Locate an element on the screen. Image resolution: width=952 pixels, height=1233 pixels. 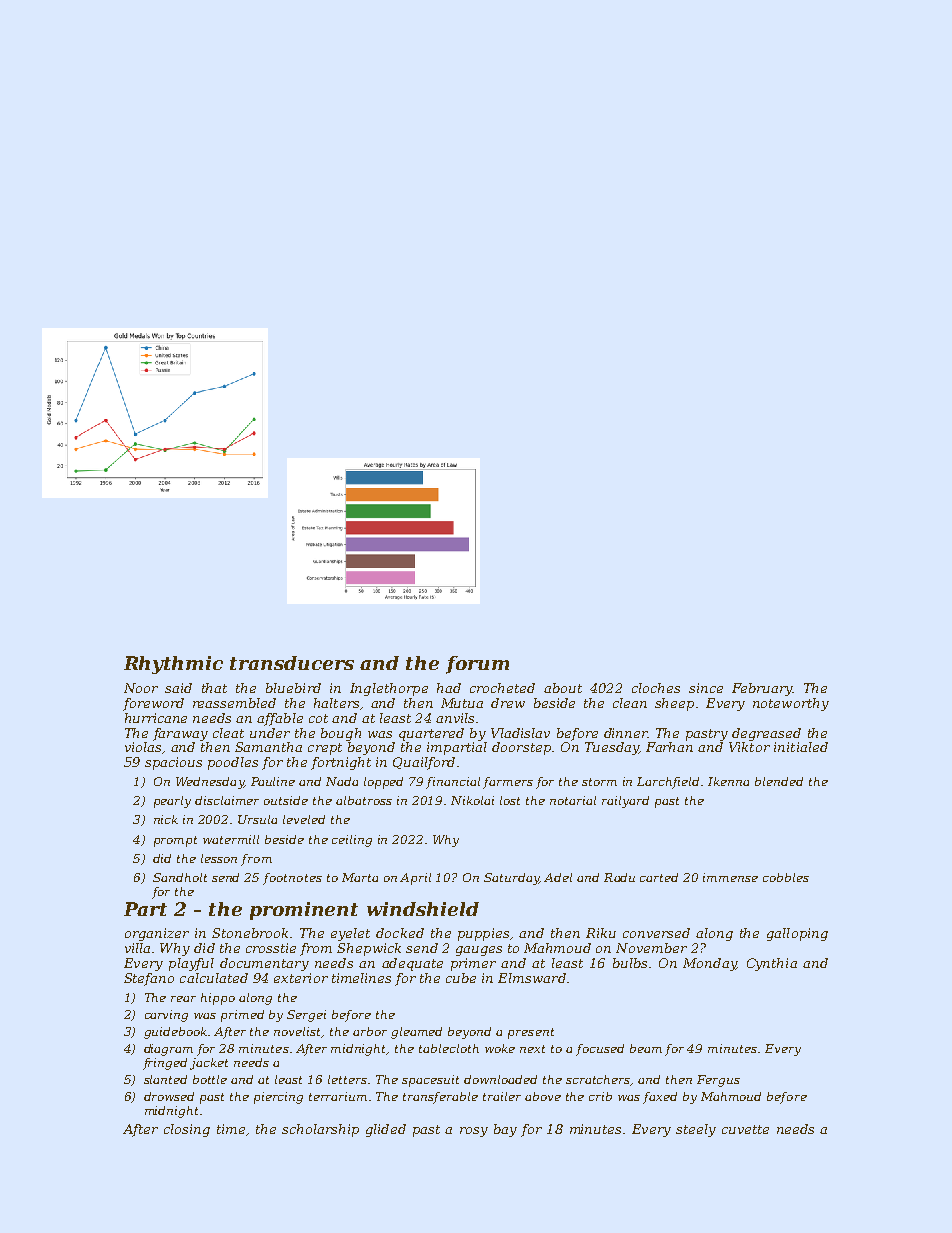
piercing is located at coordinates (278, 1098).
